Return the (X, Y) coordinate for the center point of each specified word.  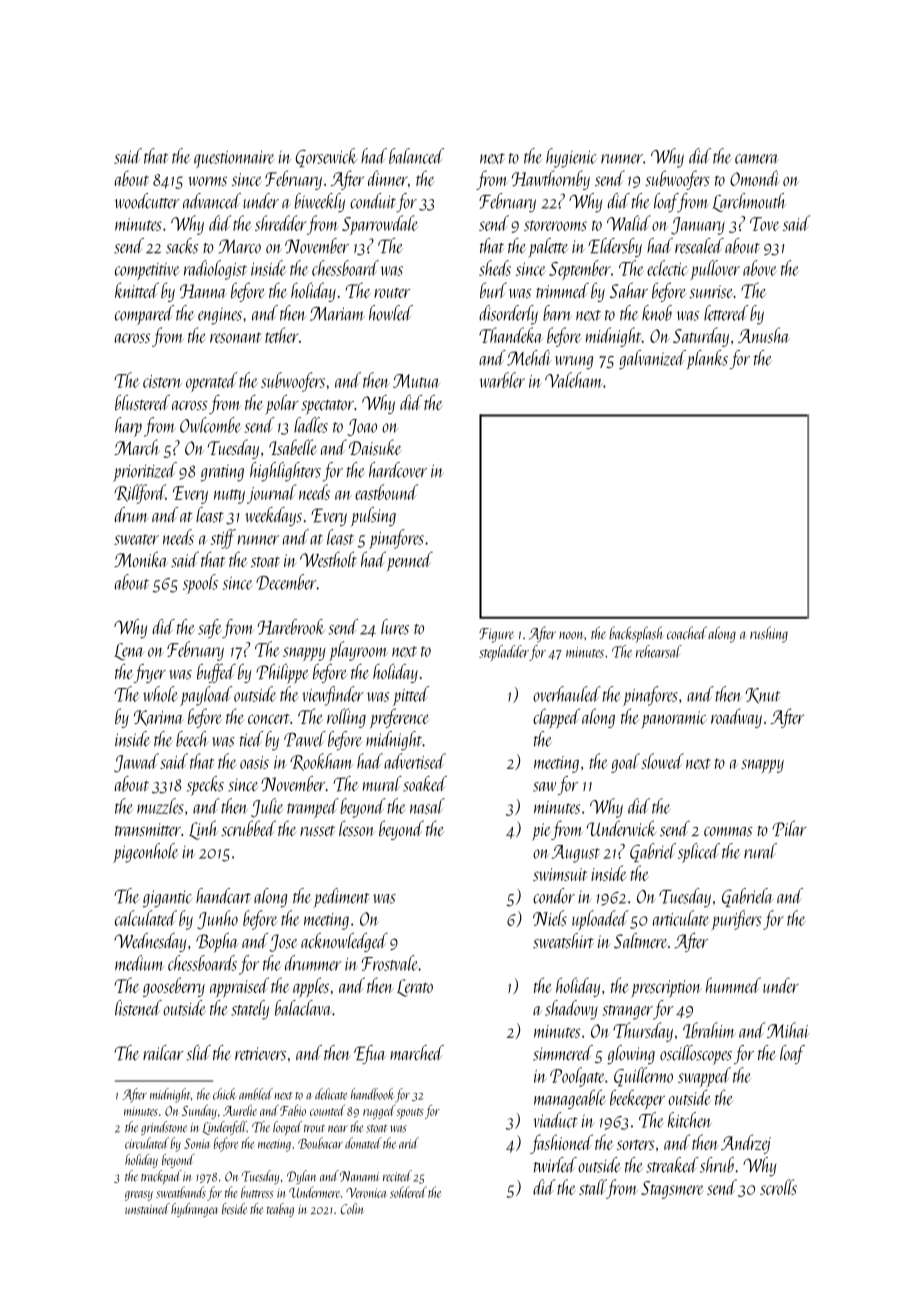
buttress (257, 1192)
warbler (502, 380)
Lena (128, 652)
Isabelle (292, 447)
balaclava (303, 1008)
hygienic (571, 158)
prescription (666, 989)
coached (687, 633)
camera (757, 159)
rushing (769, 634)
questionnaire (234, 159)
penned (409, 562)
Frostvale (389, 963)
